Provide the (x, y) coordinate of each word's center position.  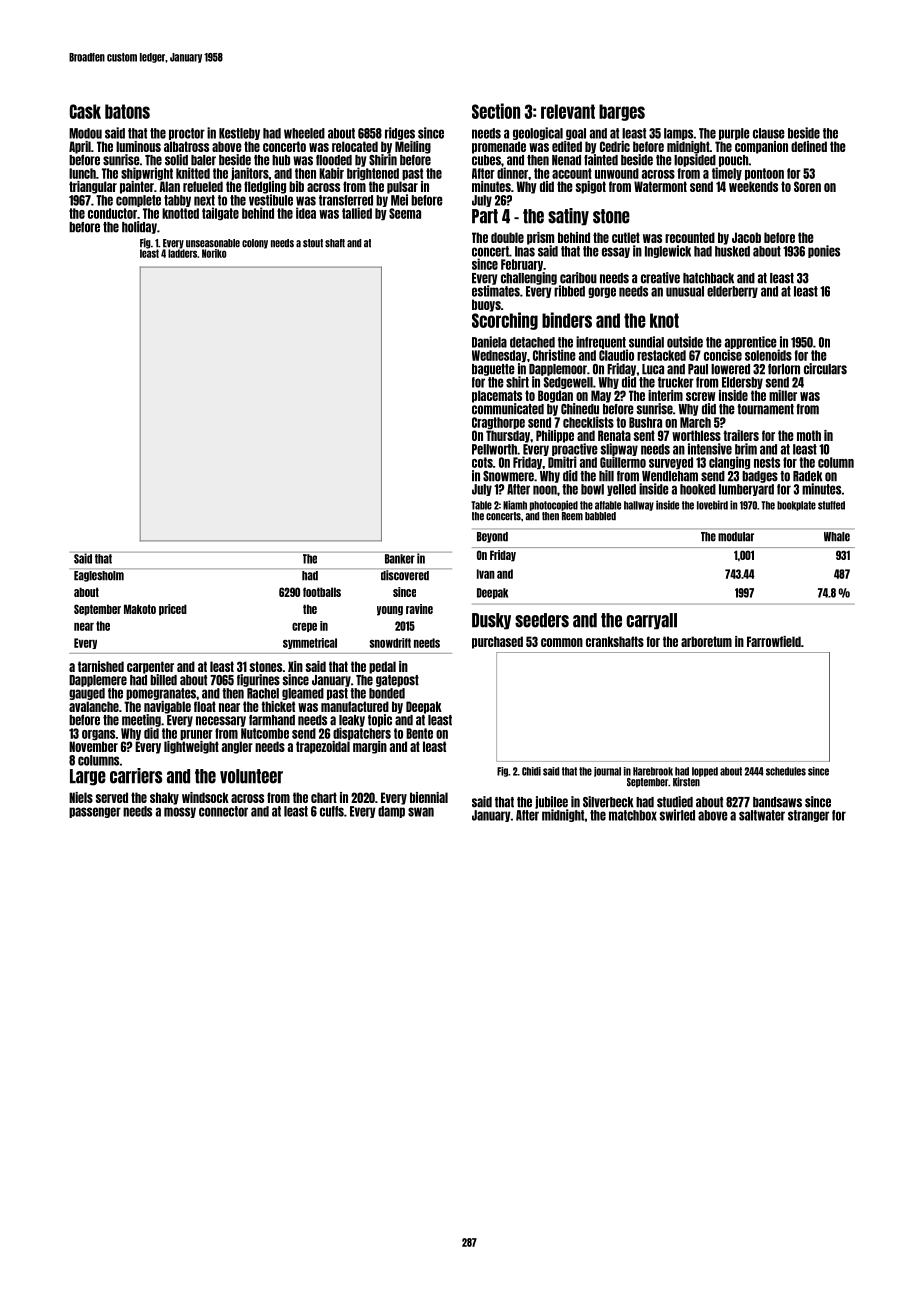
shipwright (147, 174)
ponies (824, 251)
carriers (136, 776)
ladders (182, 253)
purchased (497, 642)
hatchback (708, 278)
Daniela (489, 342)
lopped (705, 772)
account (572, 173)
